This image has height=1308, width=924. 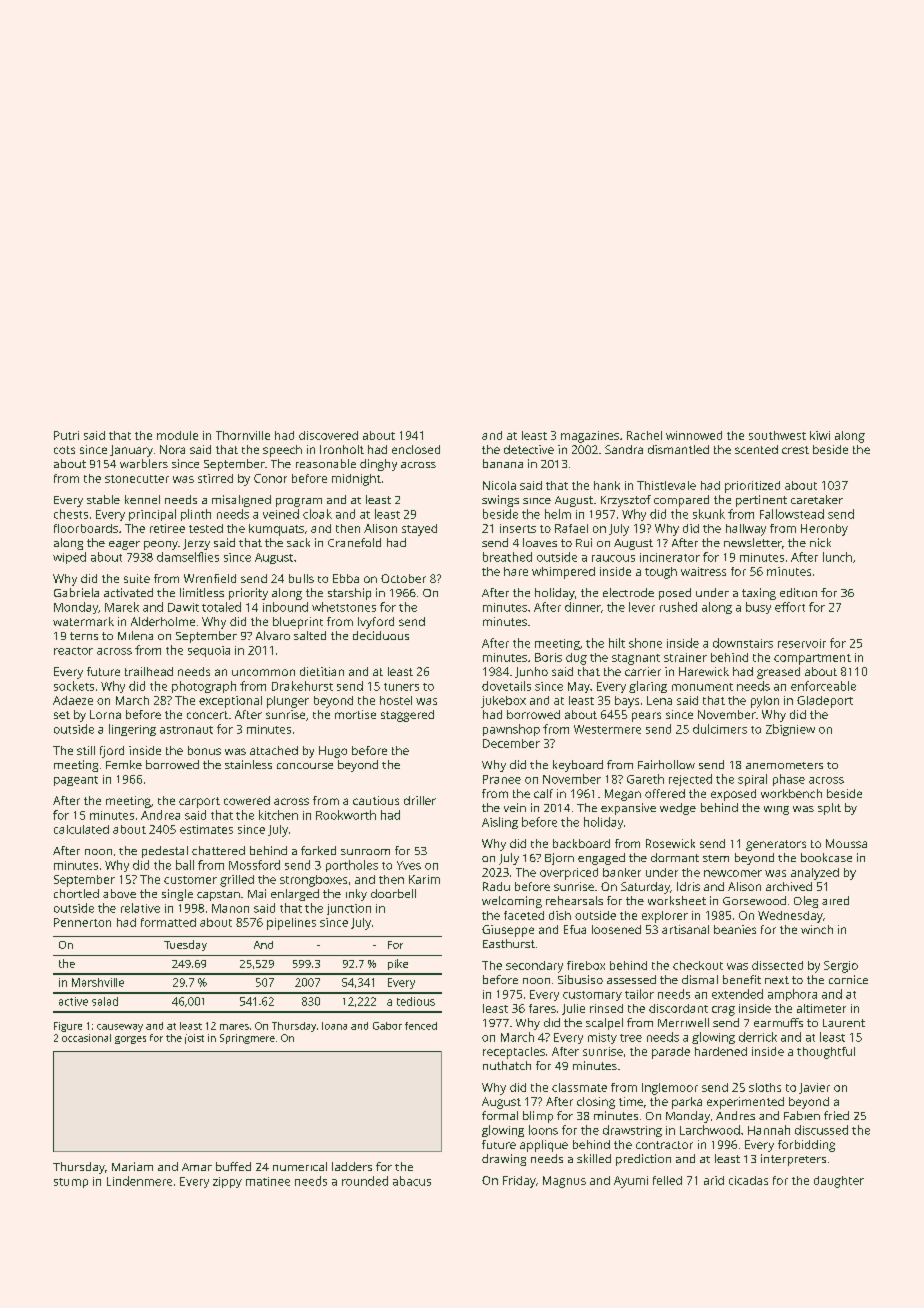 What do you see at coordinates (839, 1182) in the image?
I see `daughter` at bounding box center [839, 1182].
